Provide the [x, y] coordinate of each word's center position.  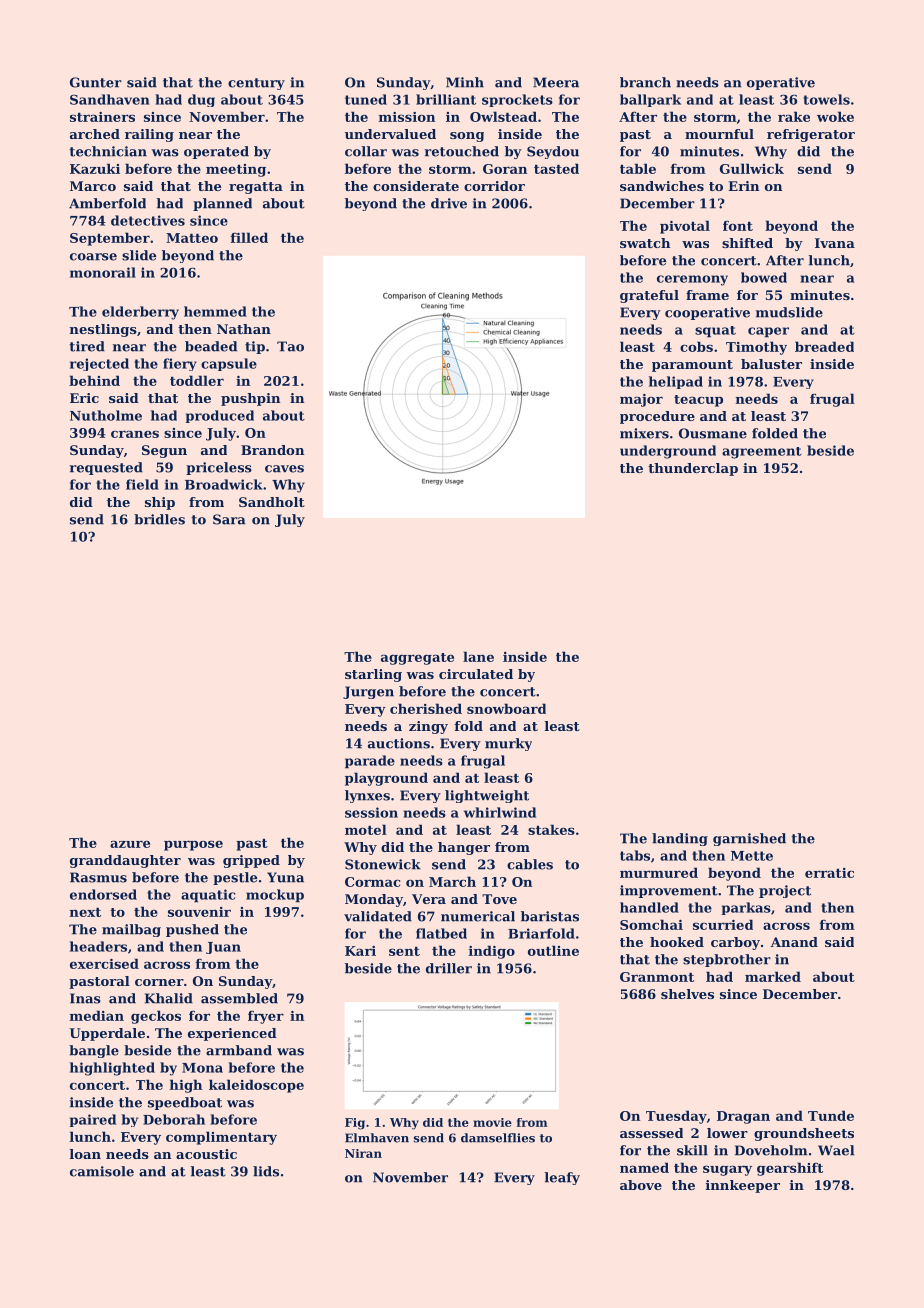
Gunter [96, 82]
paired [93, 1120]
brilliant [446, 99]
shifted [747, 243]
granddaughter [125, 861]
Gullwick [752, 168]
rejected [99, 364]
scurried [723, 924]
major [641, 400]
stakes [551, 829]
